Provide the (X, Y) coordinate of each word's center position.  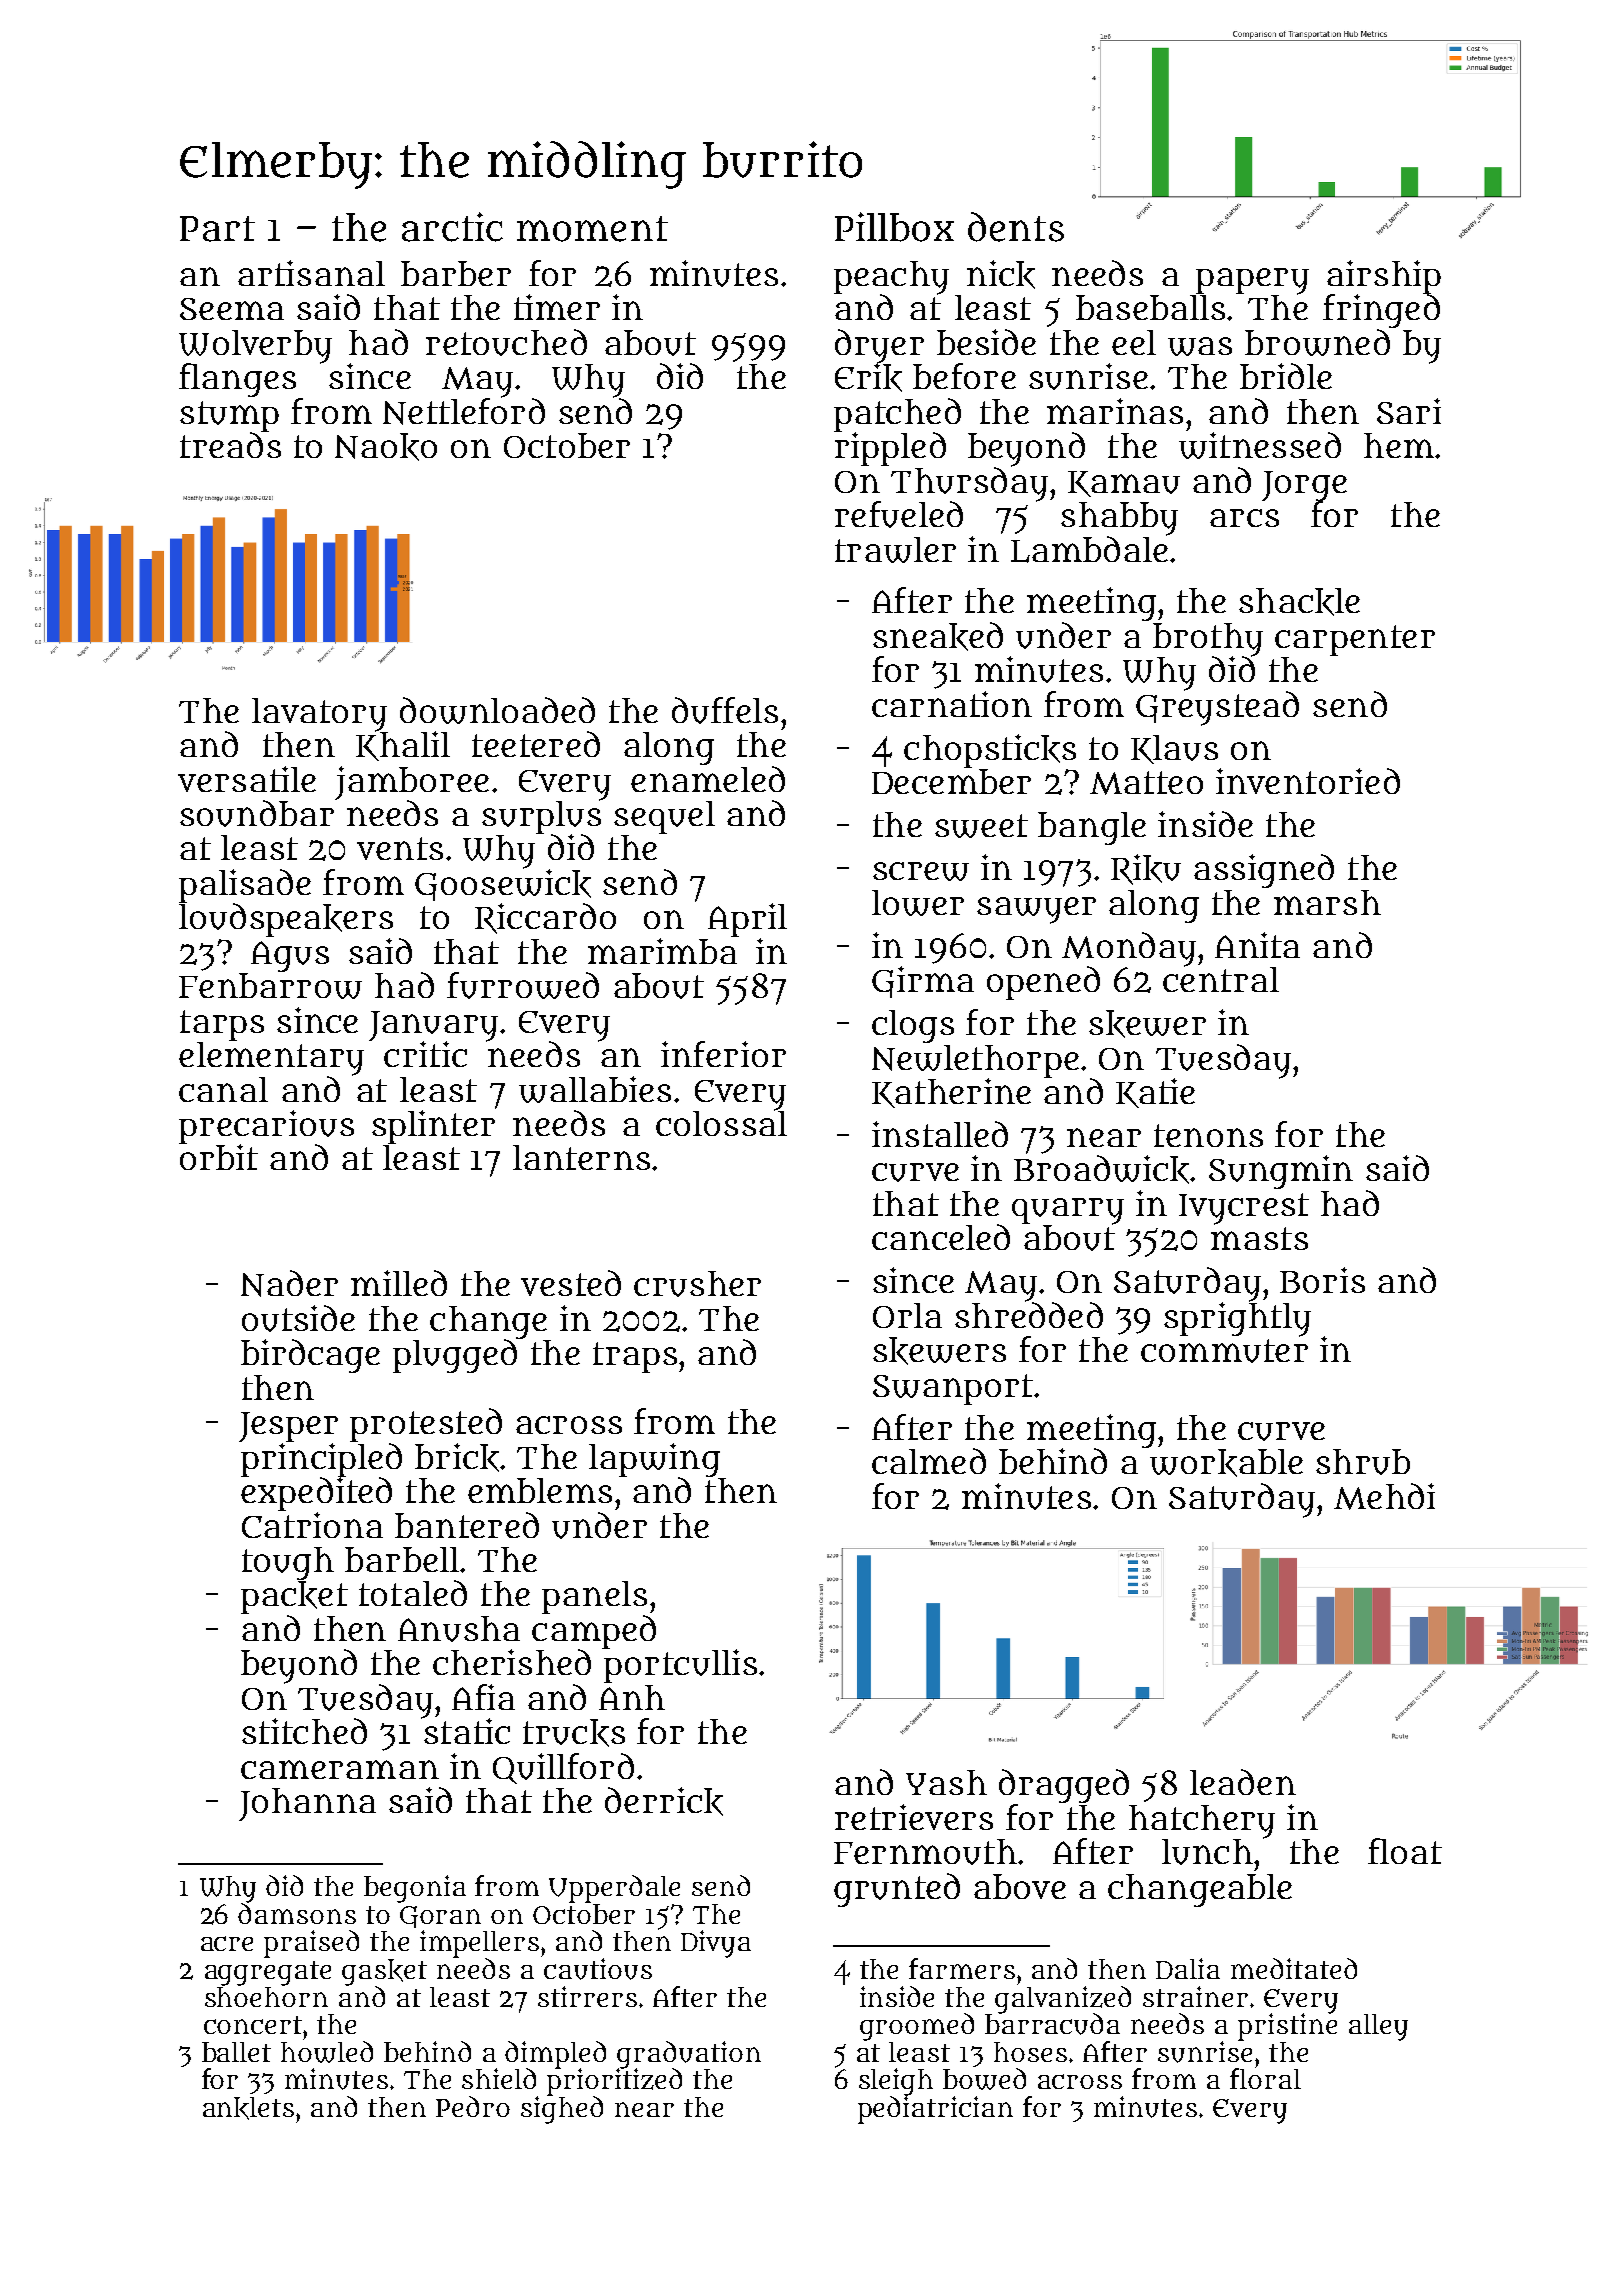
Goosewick (503, 885)
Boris (1322, 1280)
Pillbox (894, 227)
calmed (929, 1461)
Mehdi (1384, 1496)
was (1200, 346)
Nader (289, 1283)
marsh (1327, 902)
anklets (248, 2108)
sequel (664, 817)
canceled (941, 1237)
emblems (540, 1490)
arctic (452, 227)
